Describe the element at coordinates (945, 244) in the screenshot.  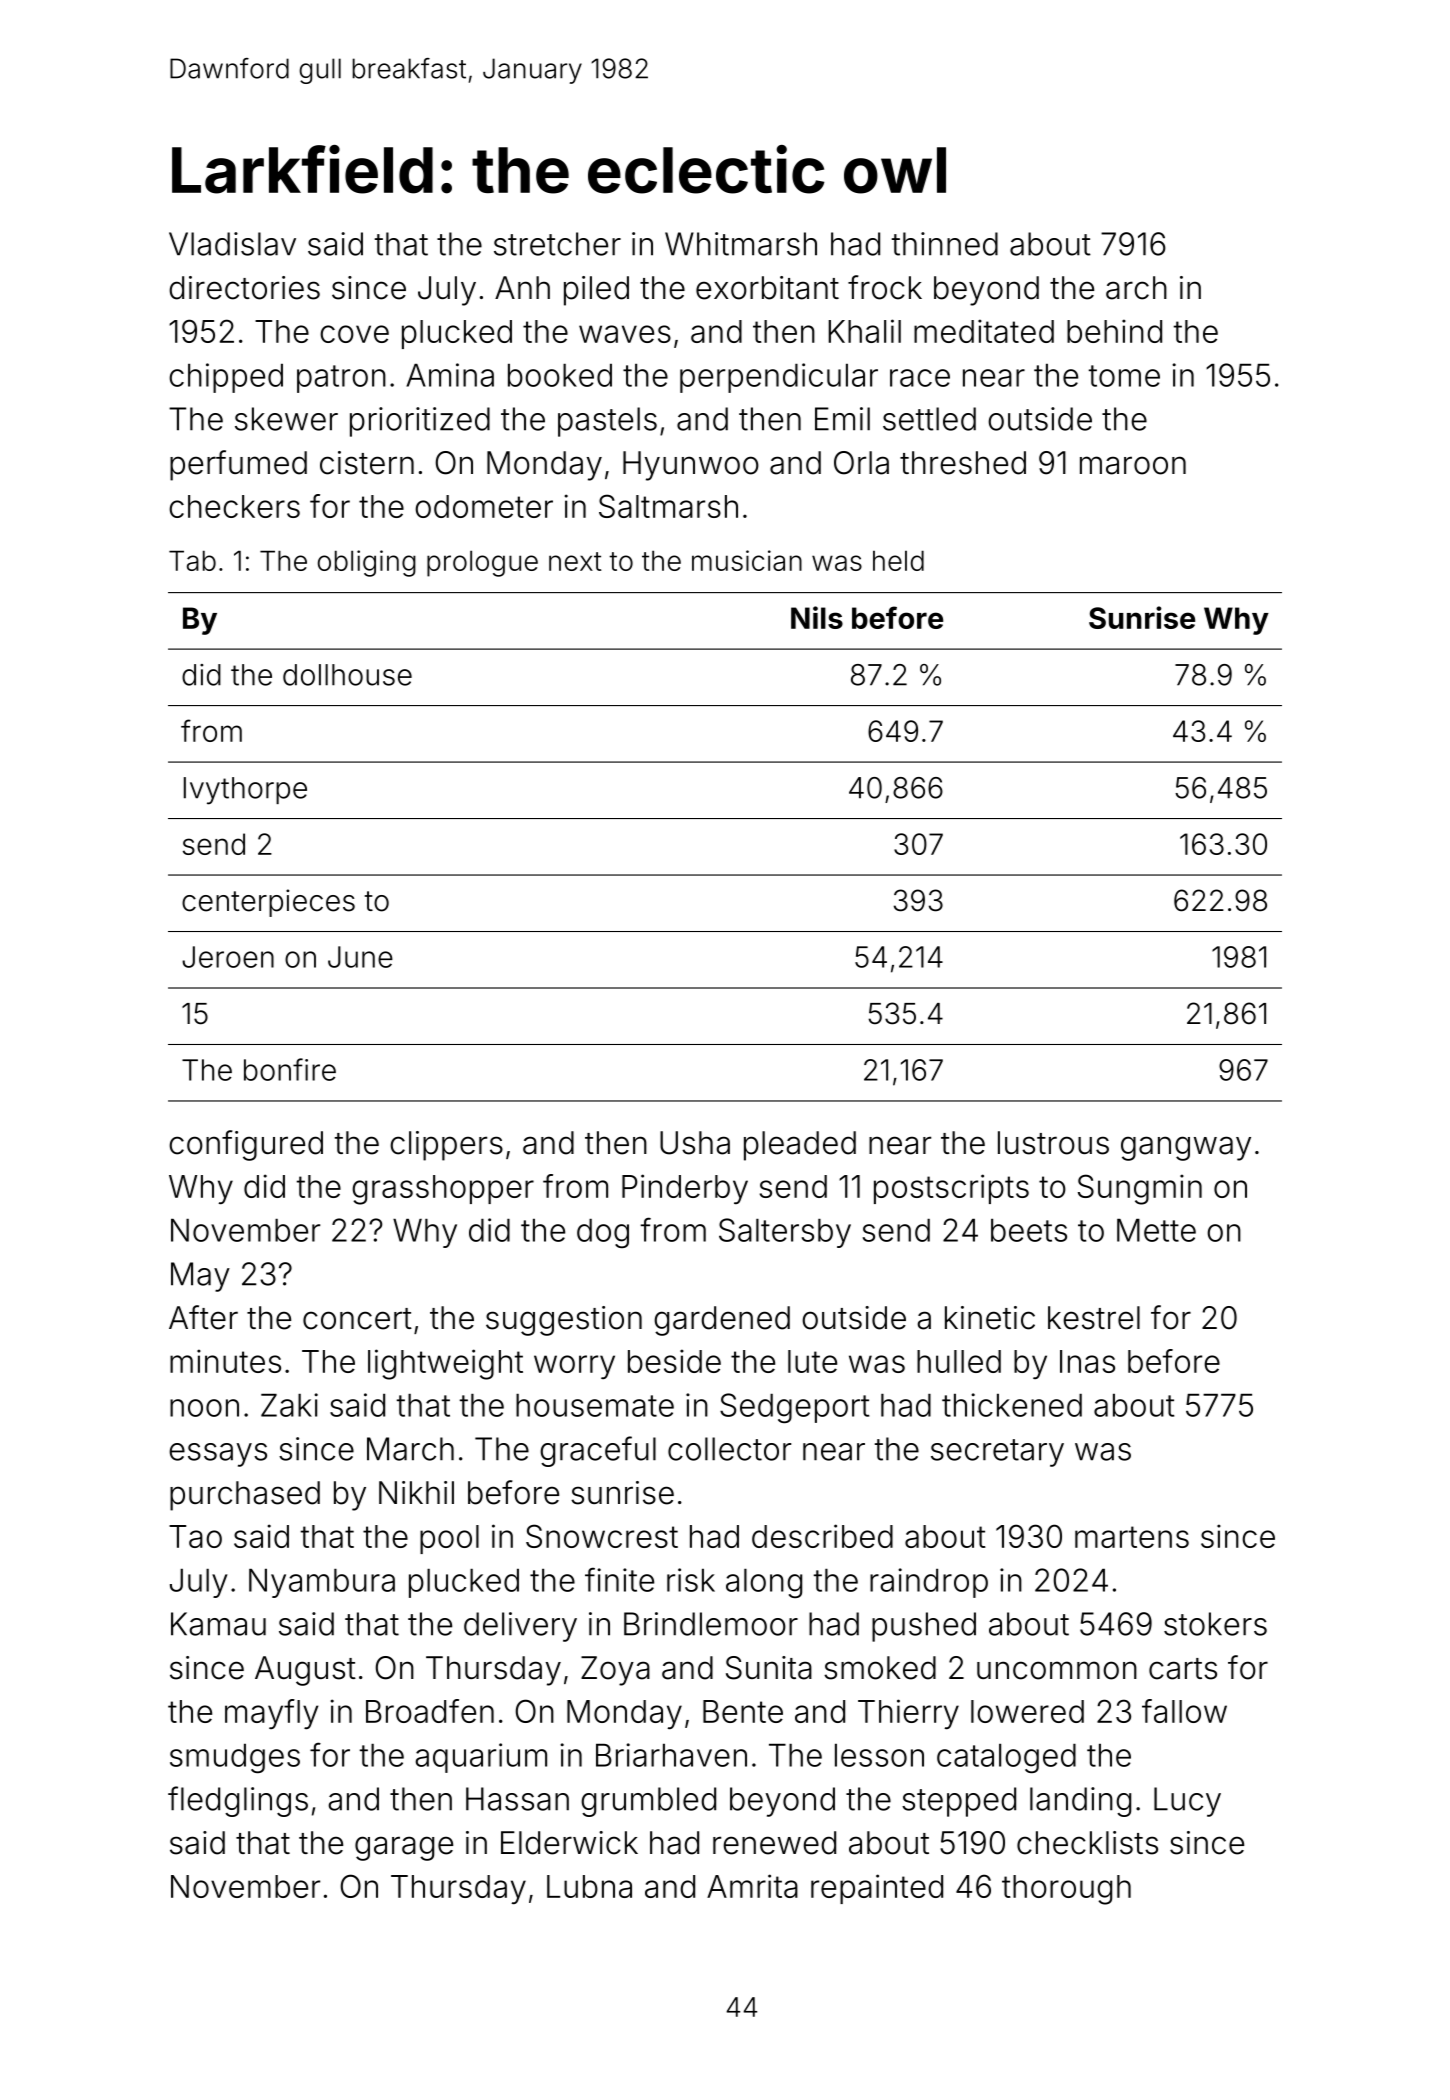
I see `thinned` at that location.
